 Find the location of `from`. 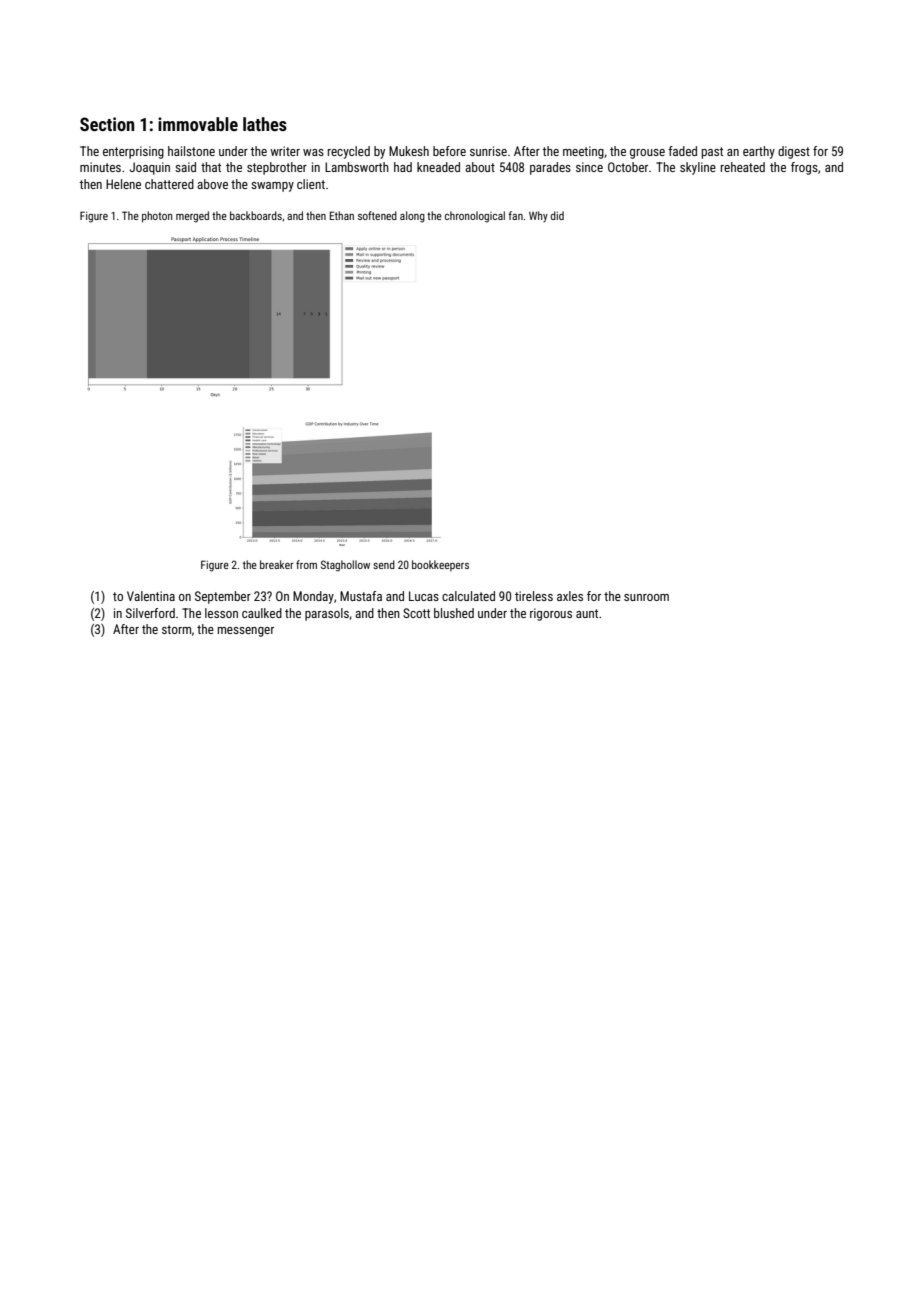

from is located at coordinates (306, 564).
